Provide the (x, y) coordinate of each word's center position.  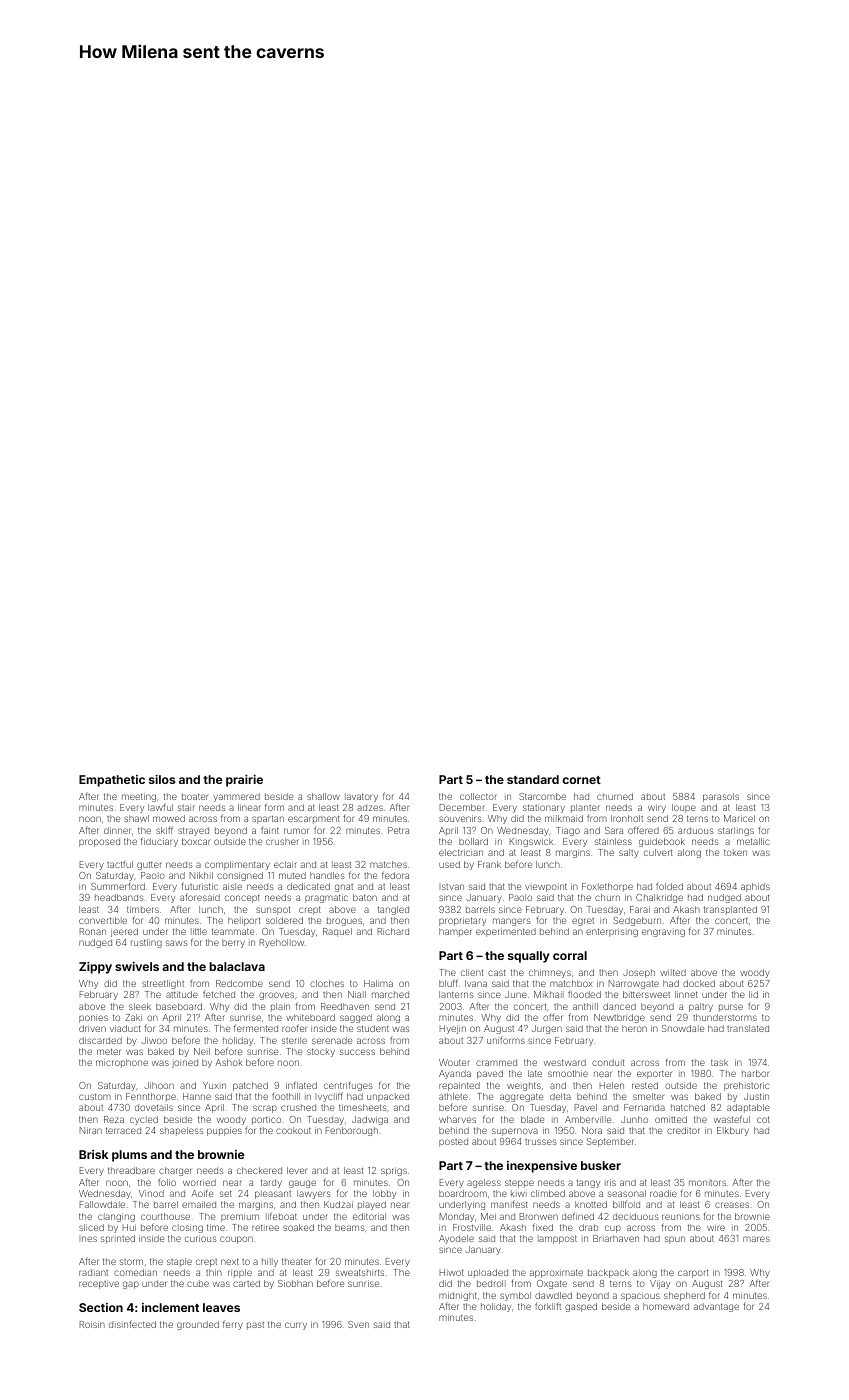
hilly (270, 1262)
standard (533, 779)
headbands (119, 897)
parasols (721, 797)
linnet (686, 994)
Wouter (454, 1062)
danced (619, 1006)
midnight (458, 1296)
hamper (455, 932)
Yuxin (214, 1085)
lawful (160, 807)
